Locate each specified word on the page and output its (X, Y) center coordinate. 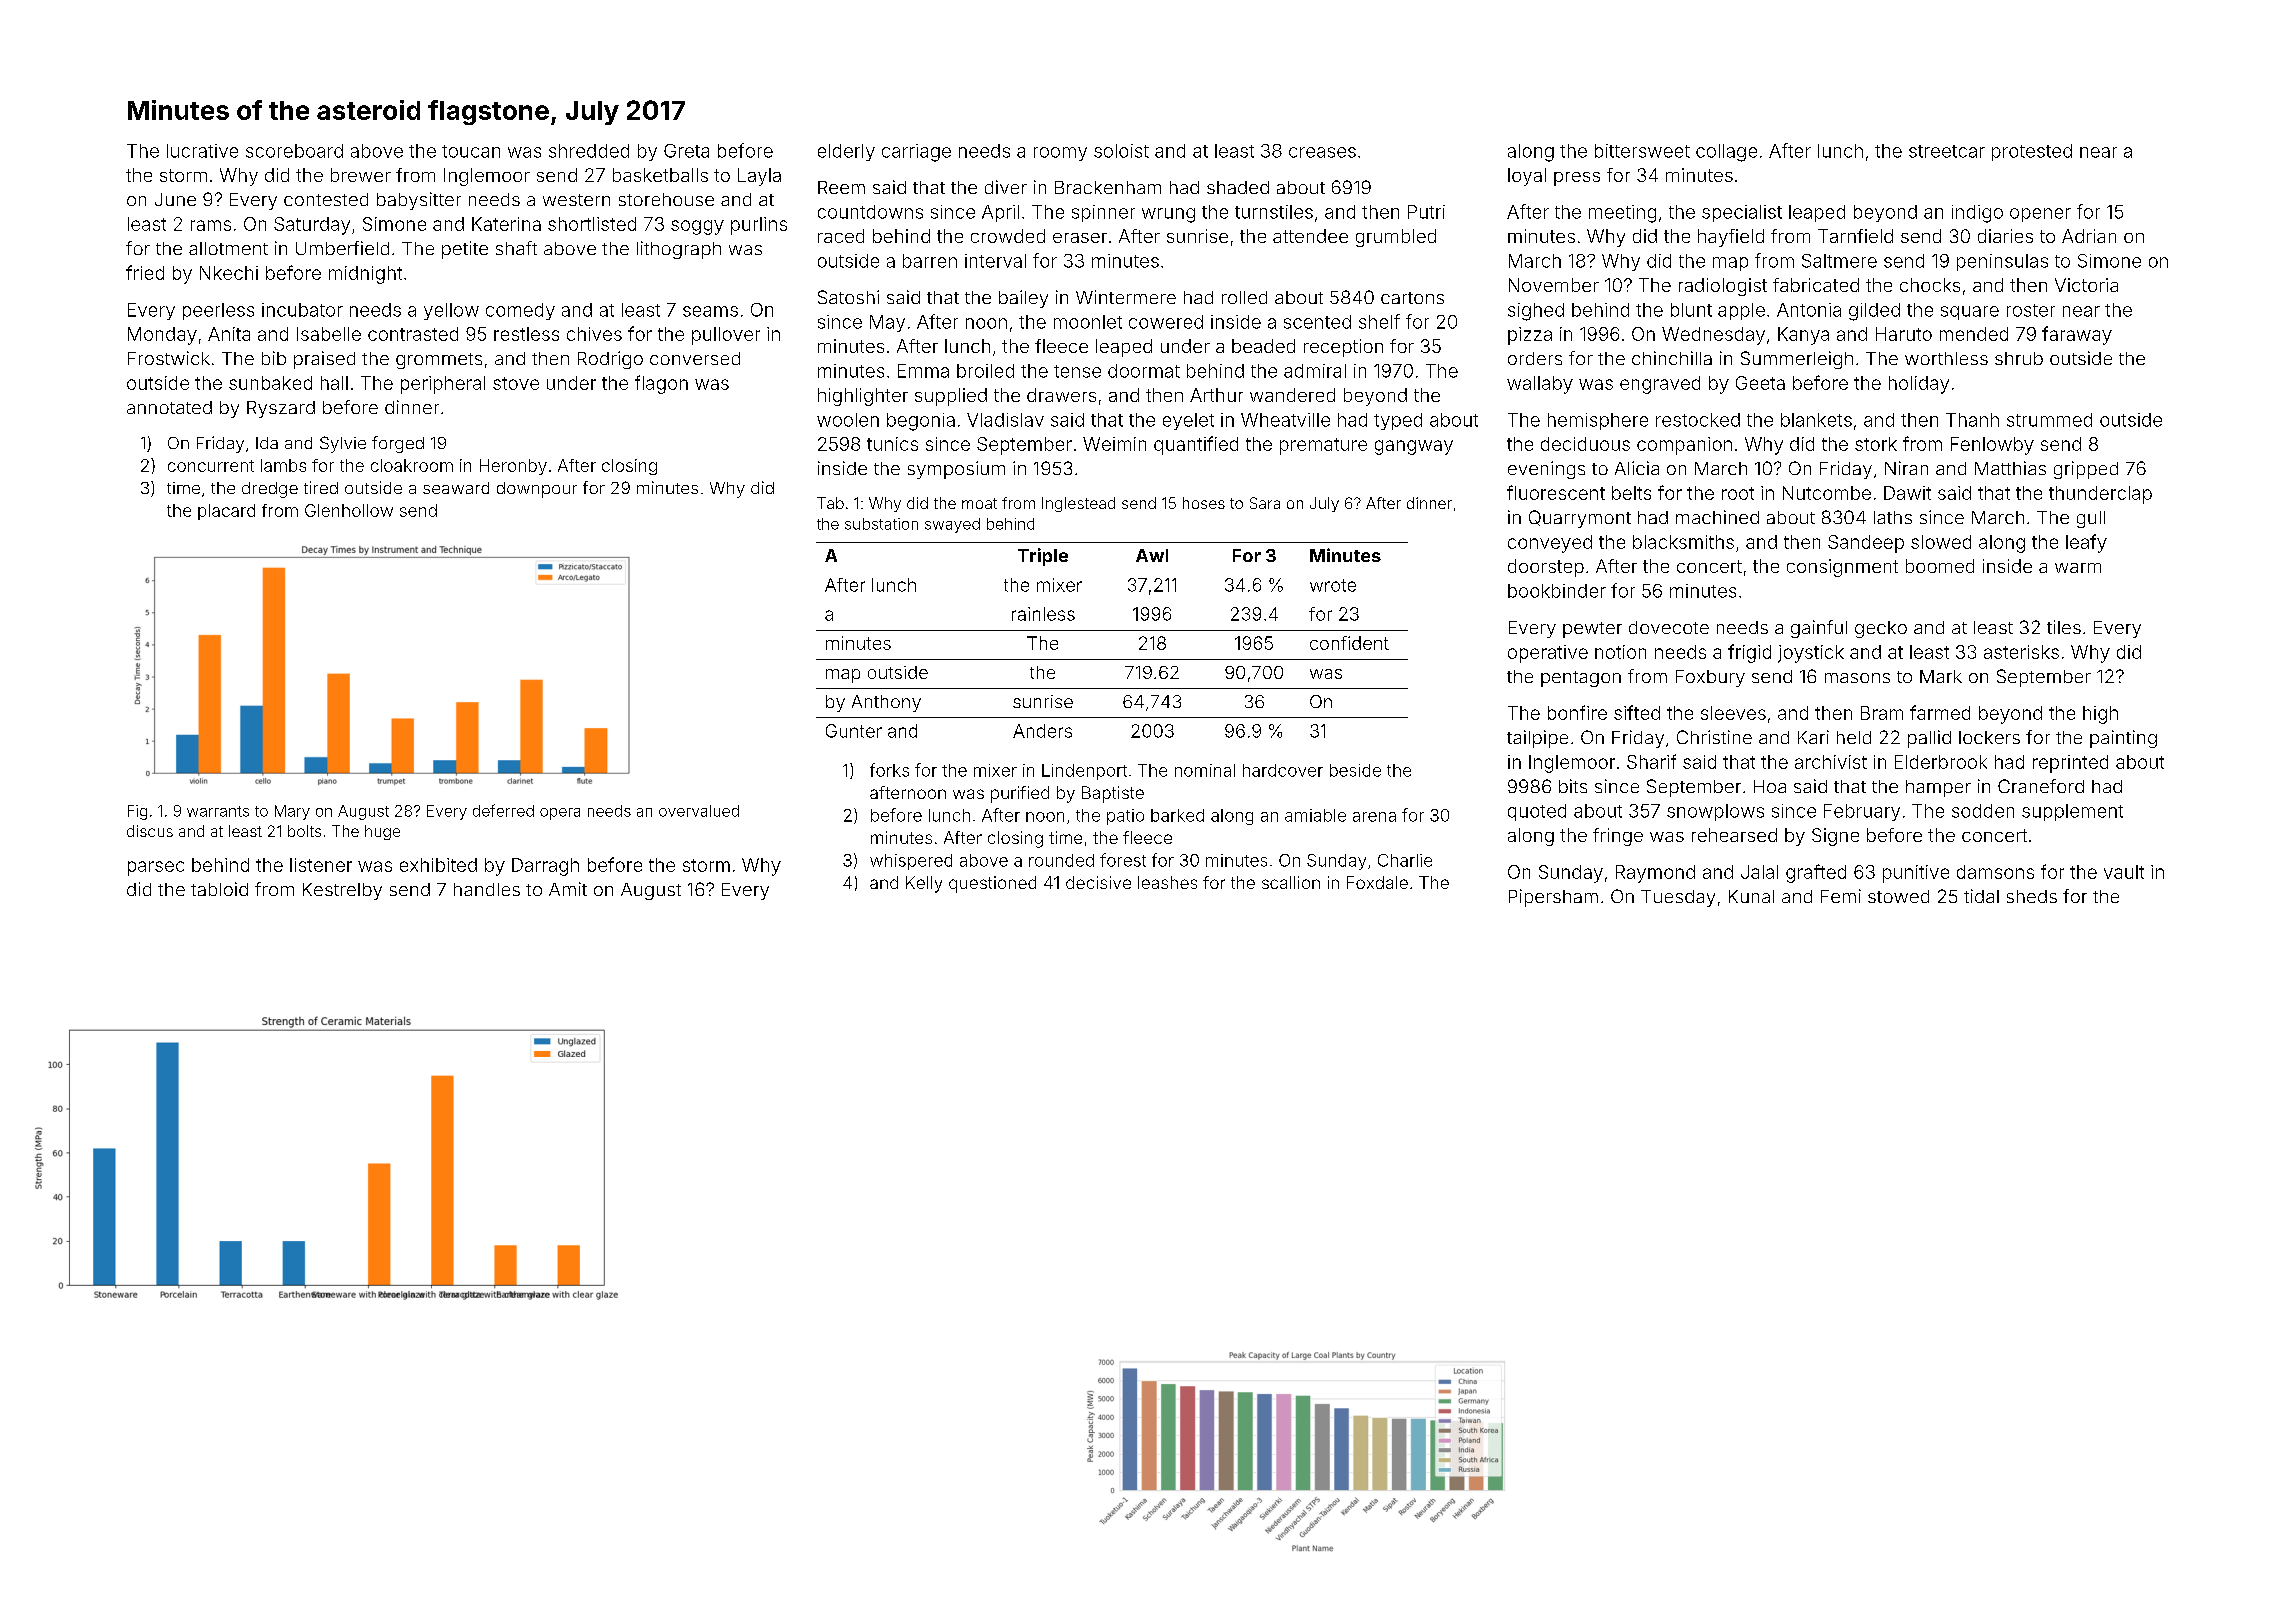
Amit (568, 889)
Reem (841, 187)
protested (2032, 152)
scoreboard (294, 151)
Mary (292, 812)
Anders (1042, 731)
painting (2123, 739)
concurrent (211, 466)
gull (2091, 519)
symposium (956, 470)
